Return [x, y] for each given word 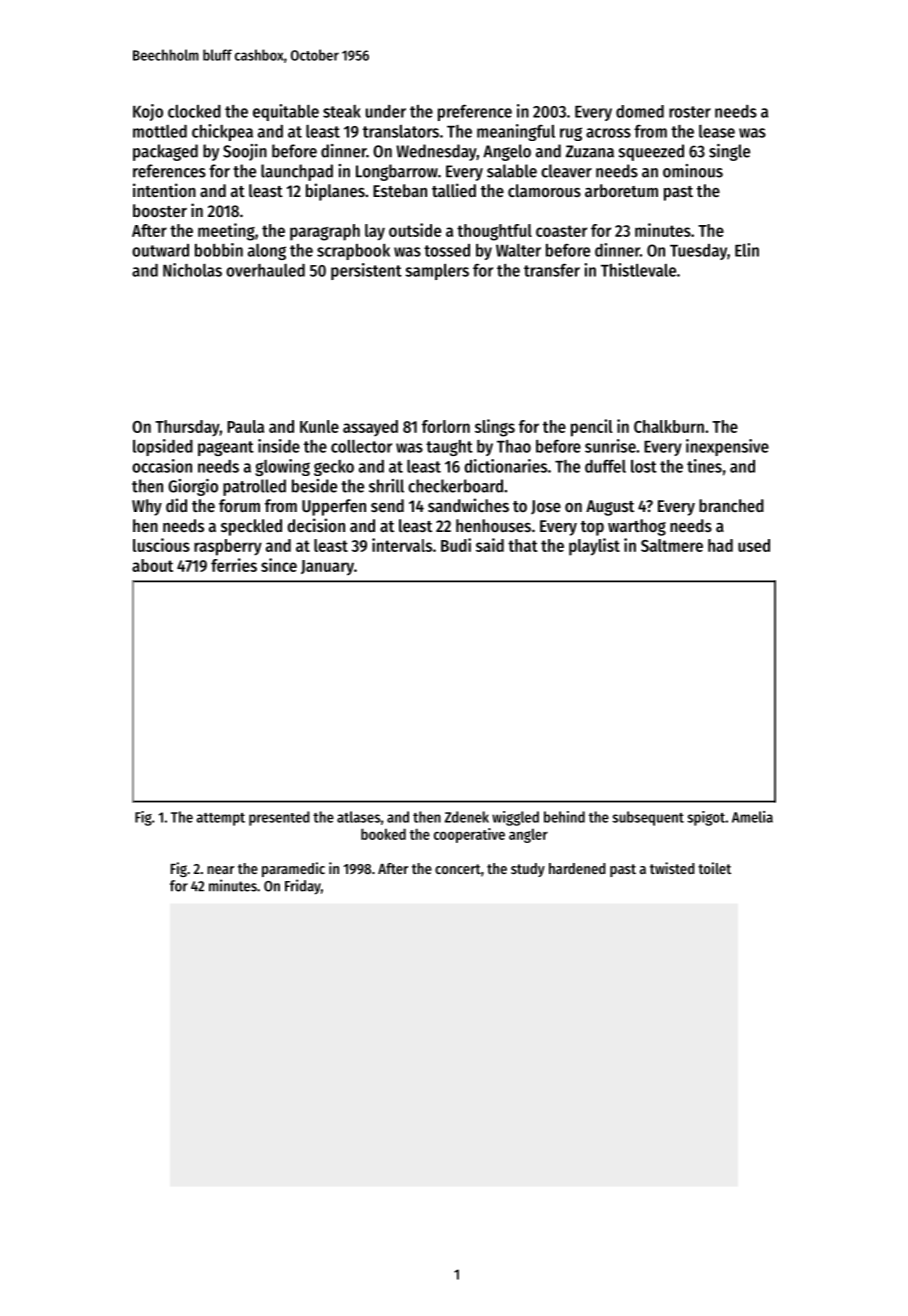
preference [475, 112]
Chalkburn [669, 426]
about [152, 565]
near [220, 870]
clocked [194, 111]
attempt [220, 819]
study [528, 870]
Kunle [319, 426]
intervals [402, 545]
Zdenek [467, 817]
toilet [714, 868]
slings [495, 428]
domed [640, 111]
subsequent [648, 818]
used [754, 545]
